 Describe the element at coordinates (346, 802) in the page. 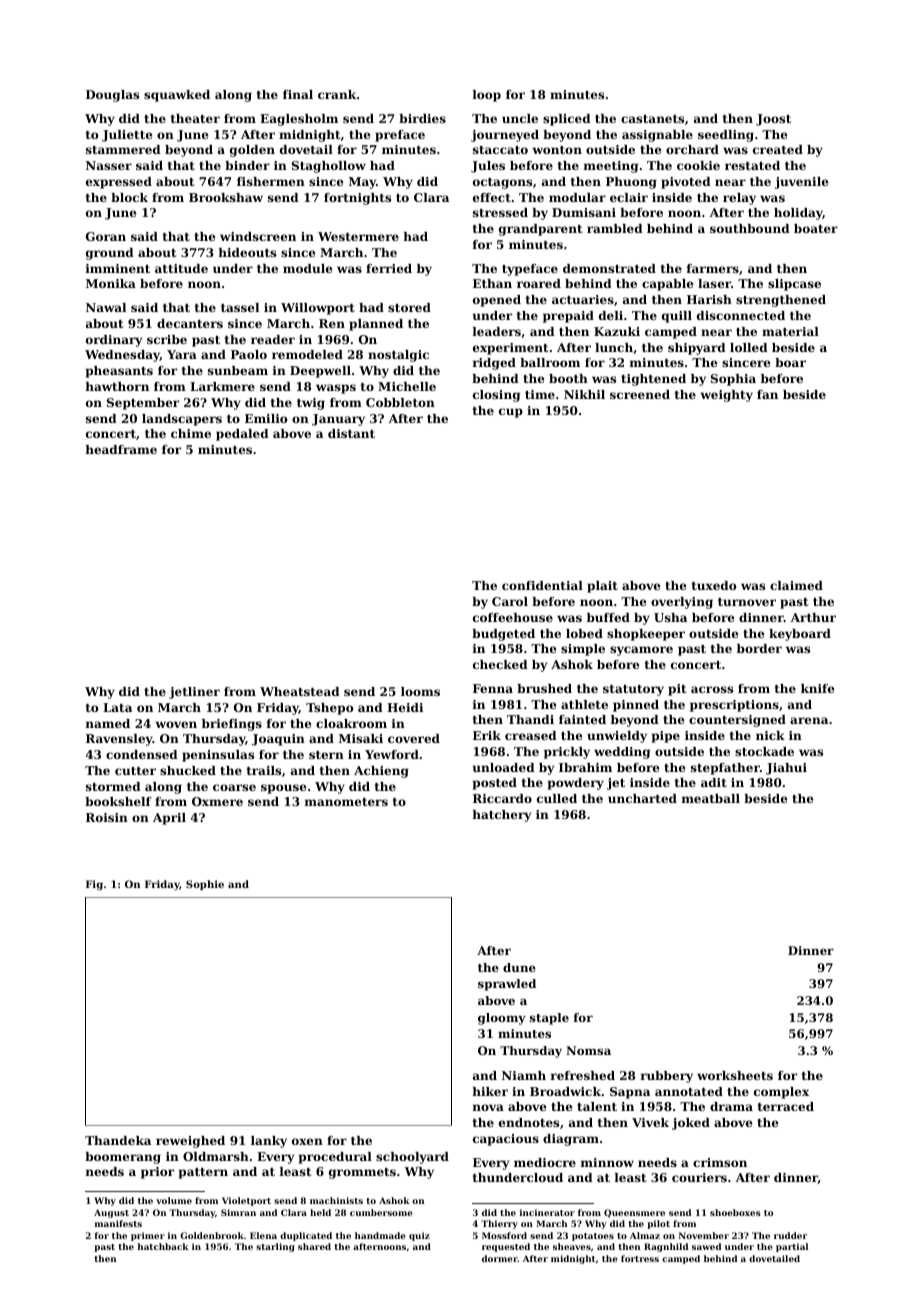

I see `manometers` at that location.
